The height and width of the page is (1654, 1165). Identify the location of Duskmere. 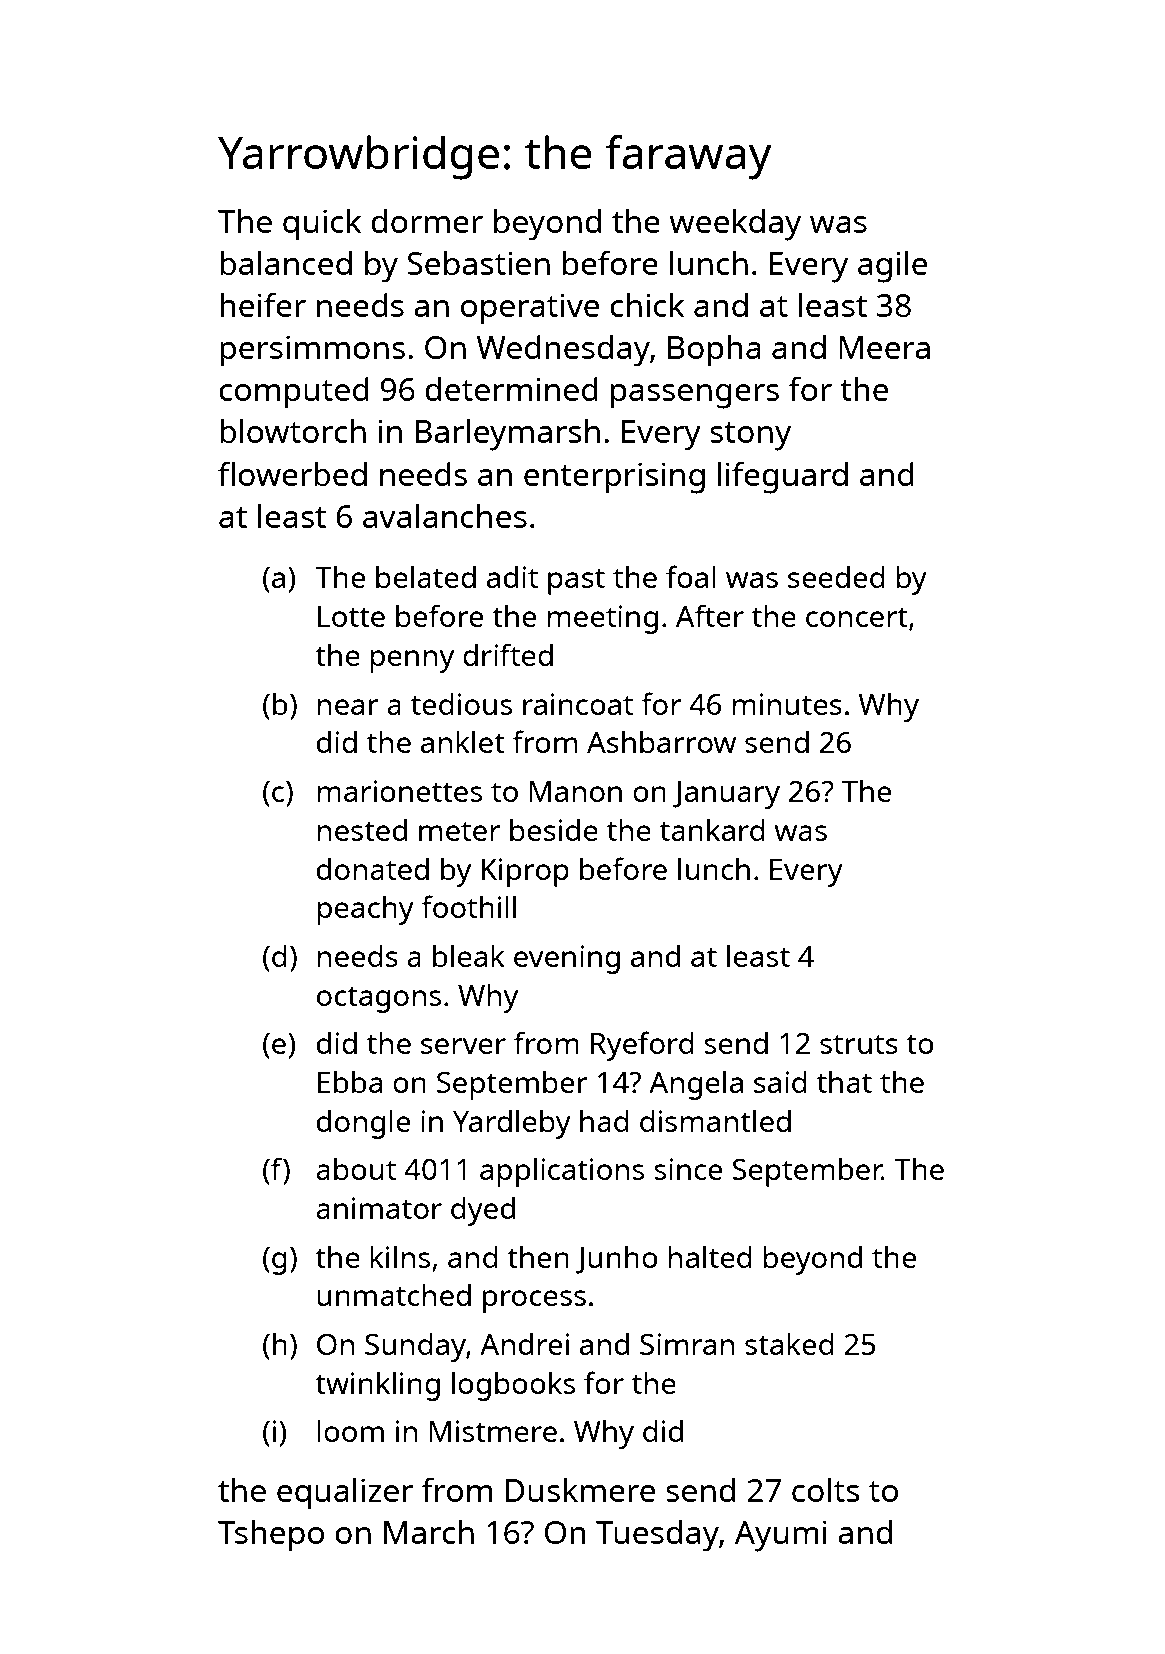
(580, 1490).
